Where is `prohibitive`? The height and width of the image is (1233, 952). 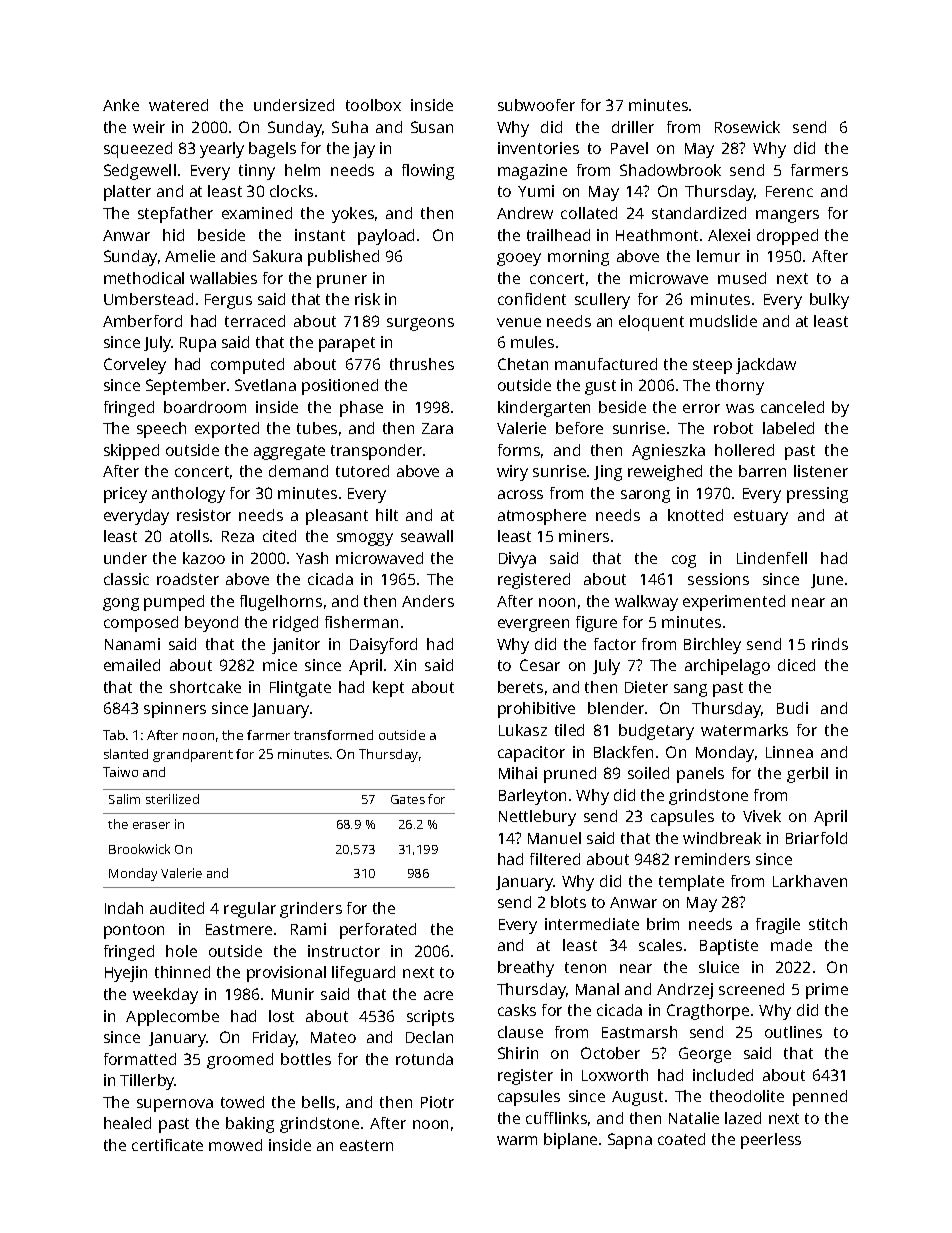
prohibitive is located at coordinates (536, 710).
